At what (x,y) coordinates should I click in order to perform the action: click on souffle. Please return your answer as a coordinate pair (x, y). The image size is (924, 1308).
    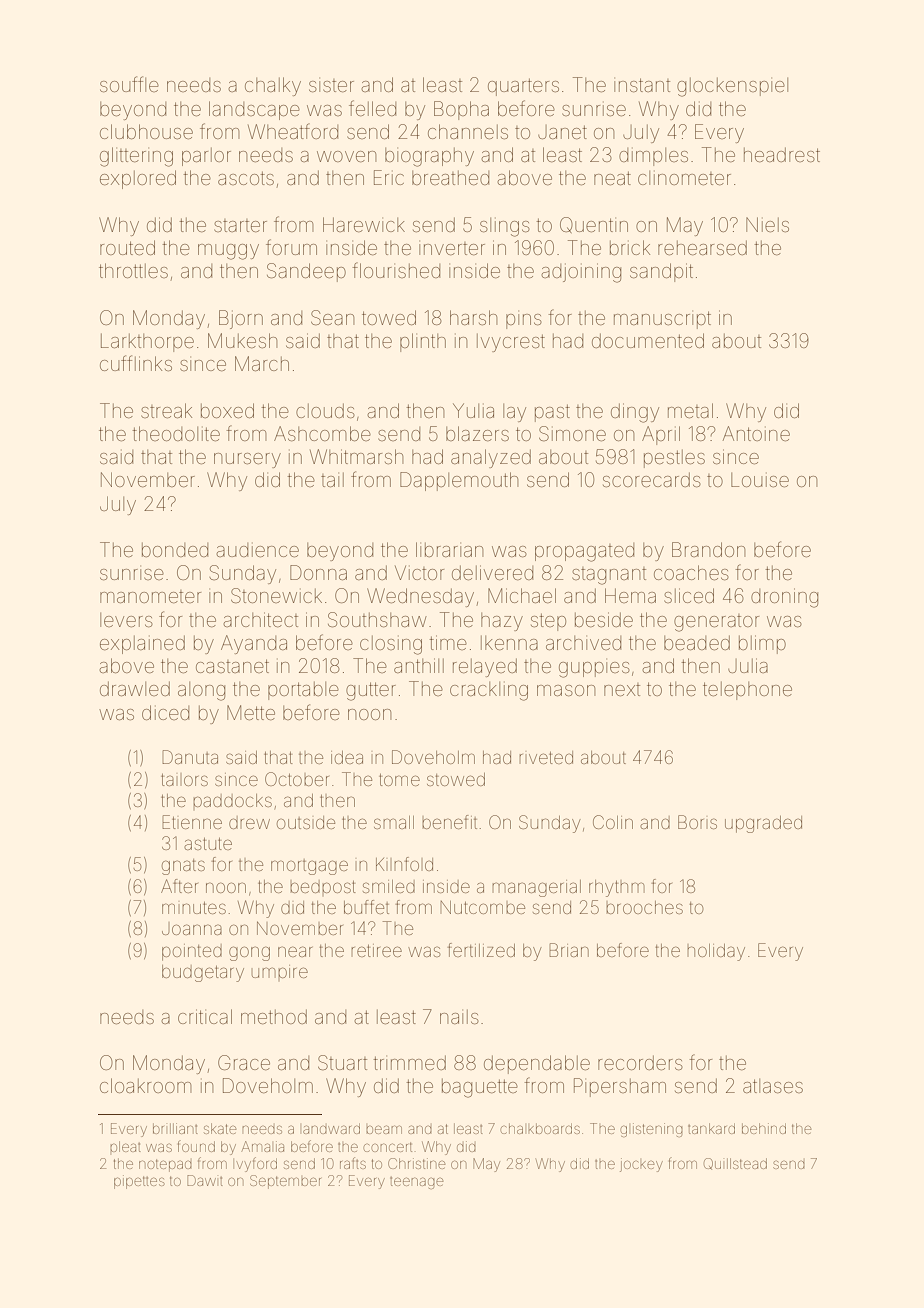
    Looking at the image, I should click on (129, 84).
